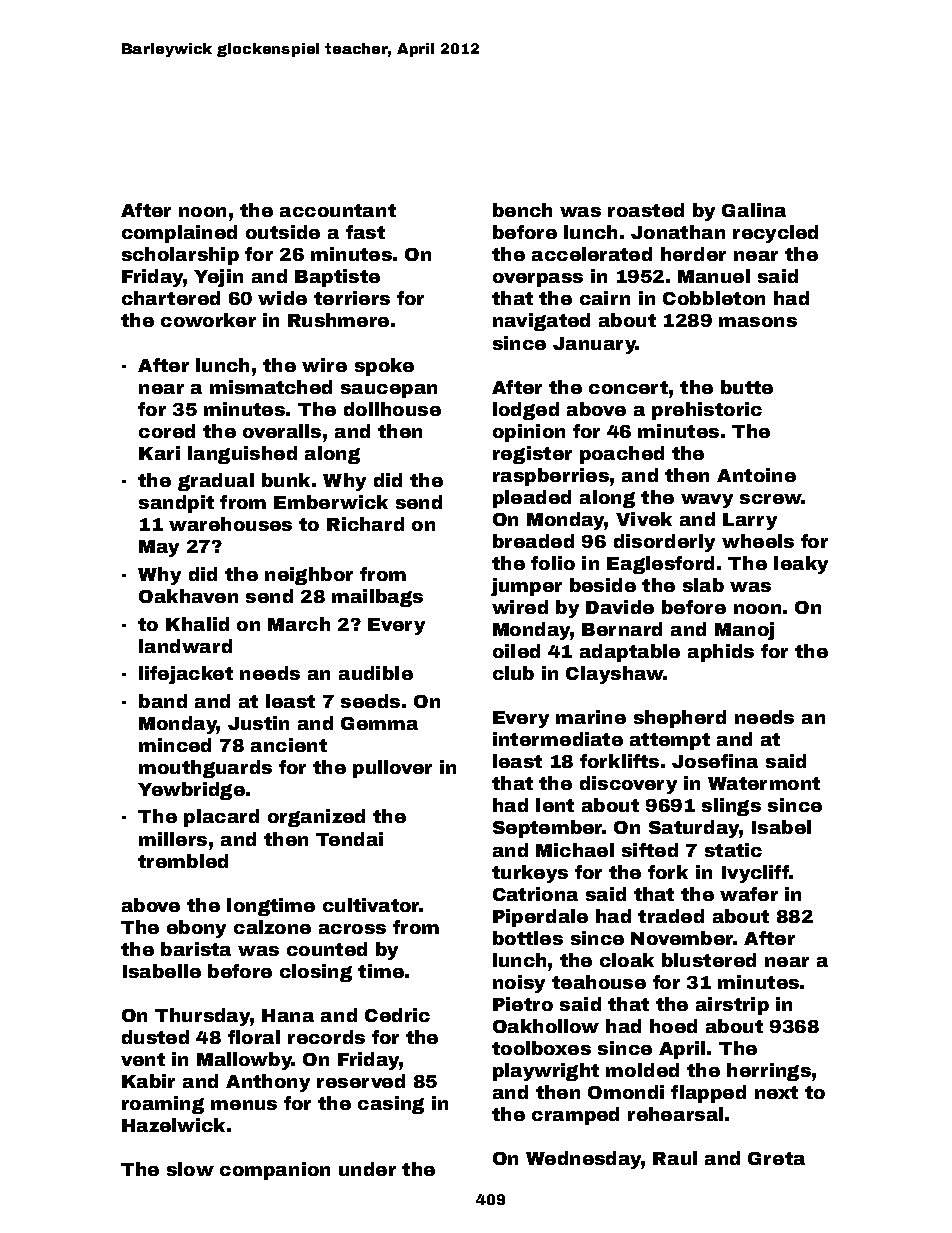 This screenshot has height=1233, width=952. I want to click on Michael, so click(575, 850).
